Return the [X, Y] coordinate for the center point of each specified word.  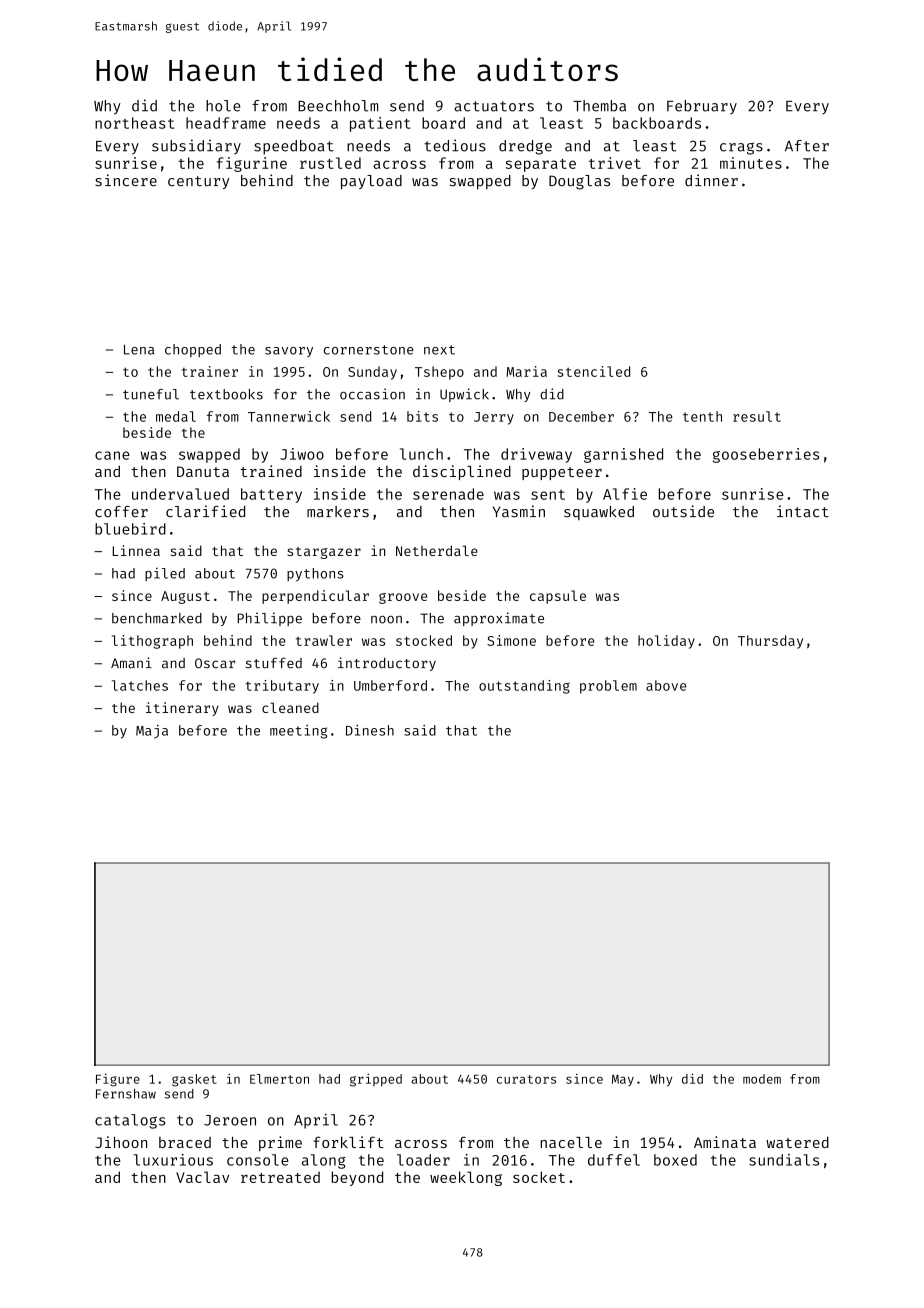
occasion [372, 394]
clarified [205, 511]
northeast [134, 123]
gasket [194, 1080]
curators [526, 1079]
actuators [494, 106]
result [757, 416]
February [702, 107]
